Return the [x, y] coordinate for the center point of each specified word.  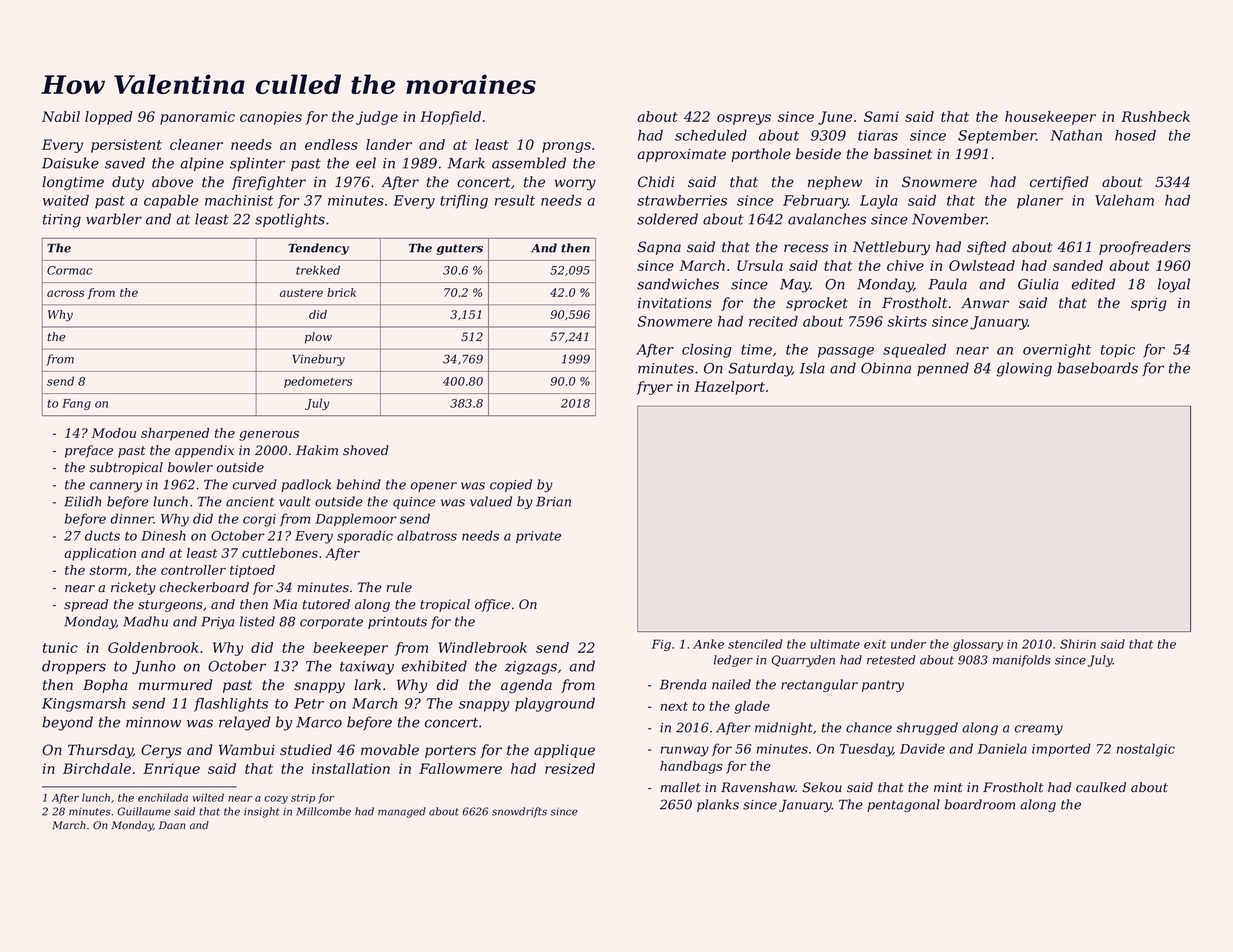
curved [255, 484]
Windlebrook [482, 647]
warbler [114, 219]
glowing [1024, 369]
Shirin [1078, 644]
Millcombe [323, 811]
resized [570, 768]
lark [367, 685]
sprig [1149, 304]
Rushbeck [1155, 116]
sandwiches [678, 284]
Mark [466, 163]
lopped [109, 118]
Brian [553, 502]
